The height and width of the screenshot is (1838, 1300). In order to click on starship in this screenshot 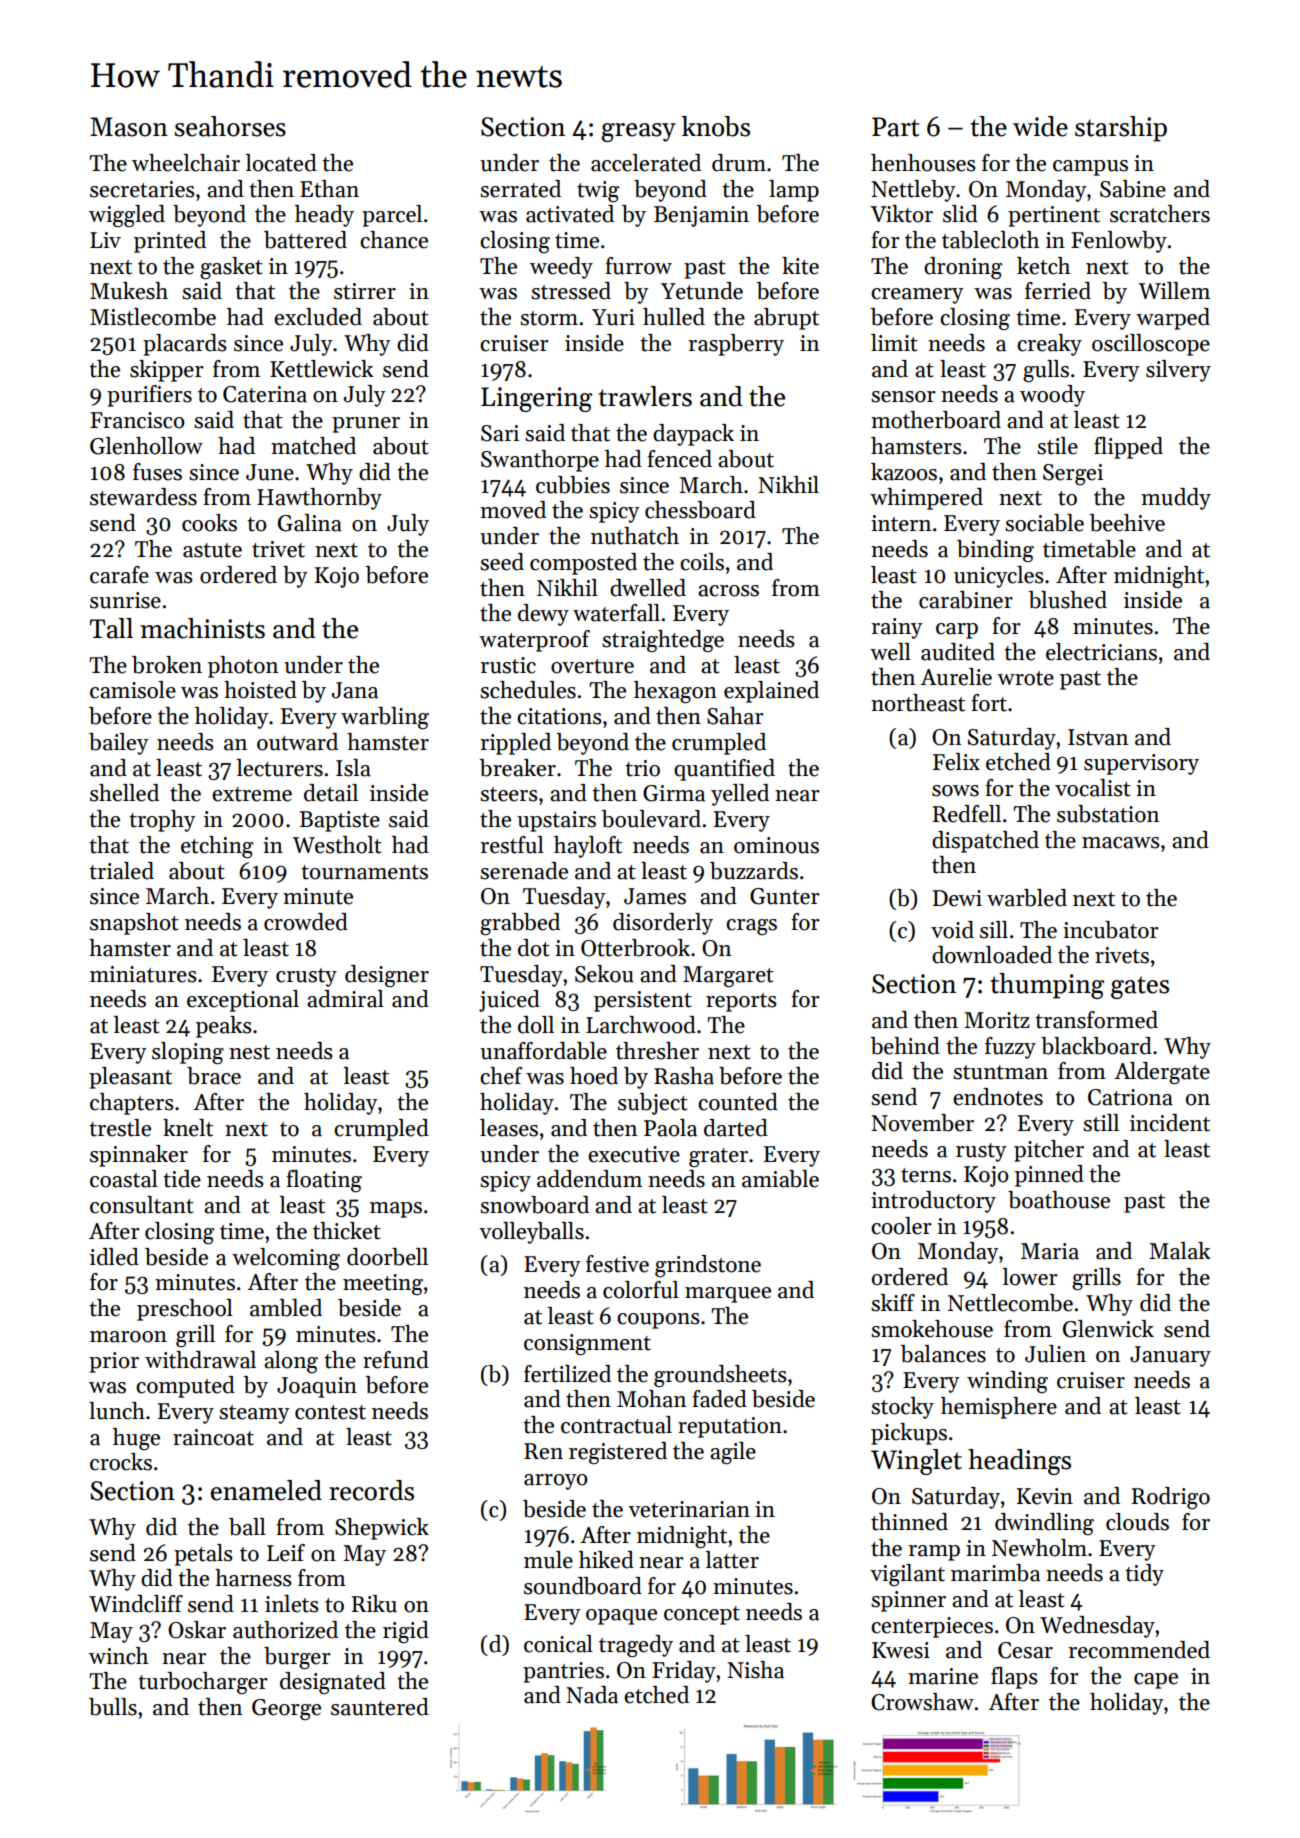, I will do `click(1121, 129)`.
